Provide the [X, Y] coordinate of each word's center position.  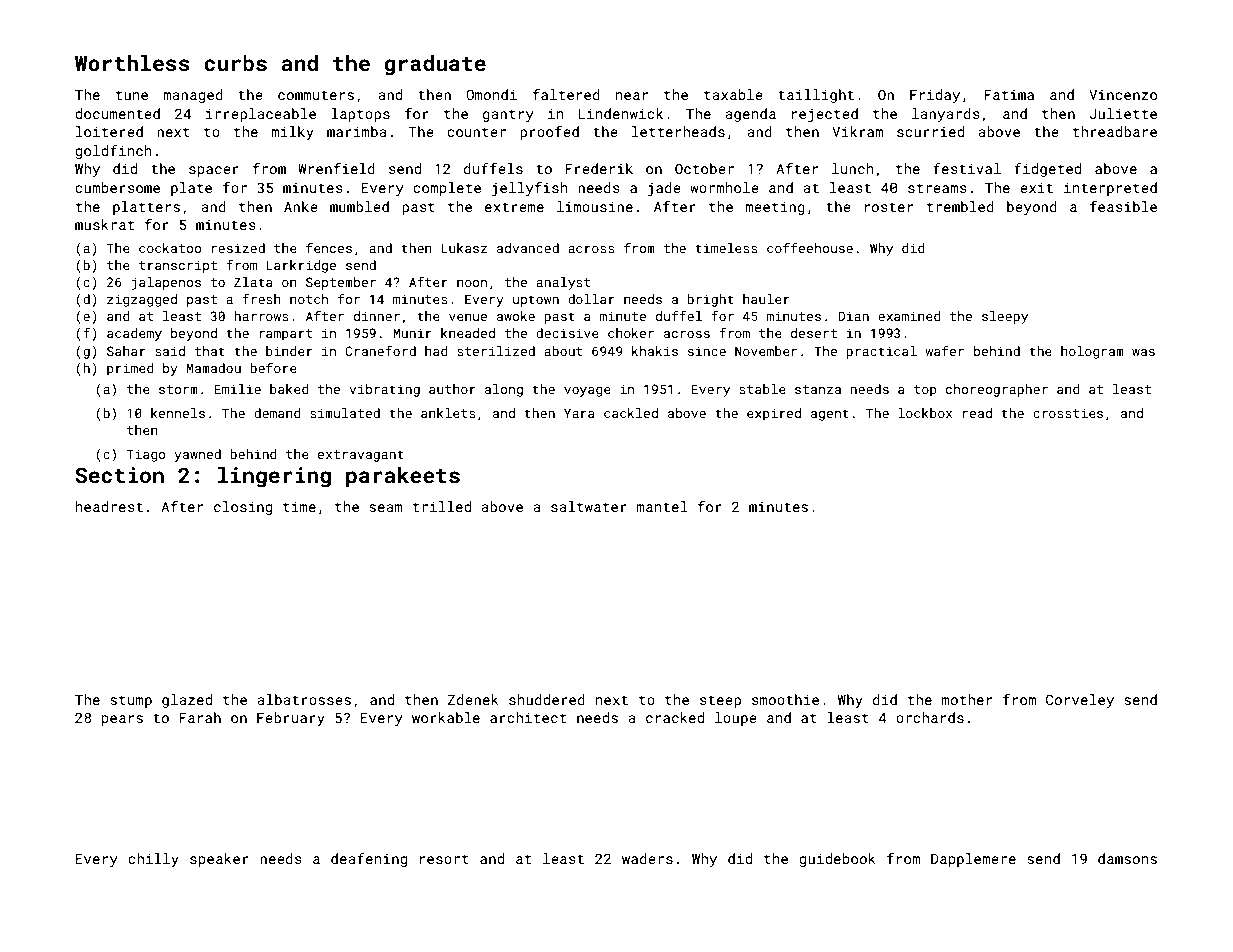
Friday [935, 96]
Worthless [132, 63]
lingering [274, 477]
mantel [662, 506]
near [632, 96]
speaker [219, 860]
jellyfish [530, 189]
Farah [200, 717]
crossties [1068, 413]
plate [191, 189]
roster [889, 207]
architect [528, 717]
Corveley [1080, 701]
